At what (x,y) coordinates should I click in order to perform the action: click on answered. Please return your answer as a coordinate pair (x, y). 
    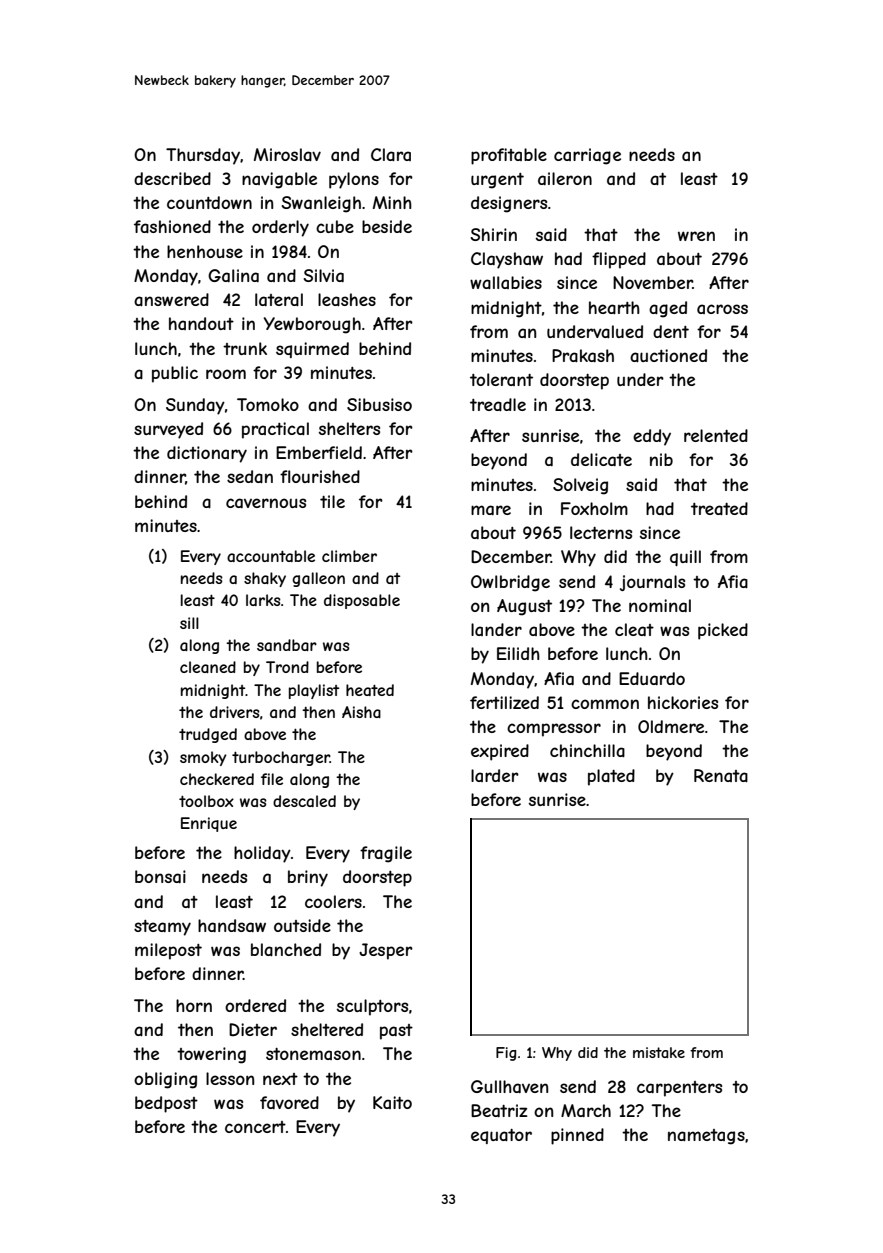
    Looking at the image, I should click on (171, 299).
